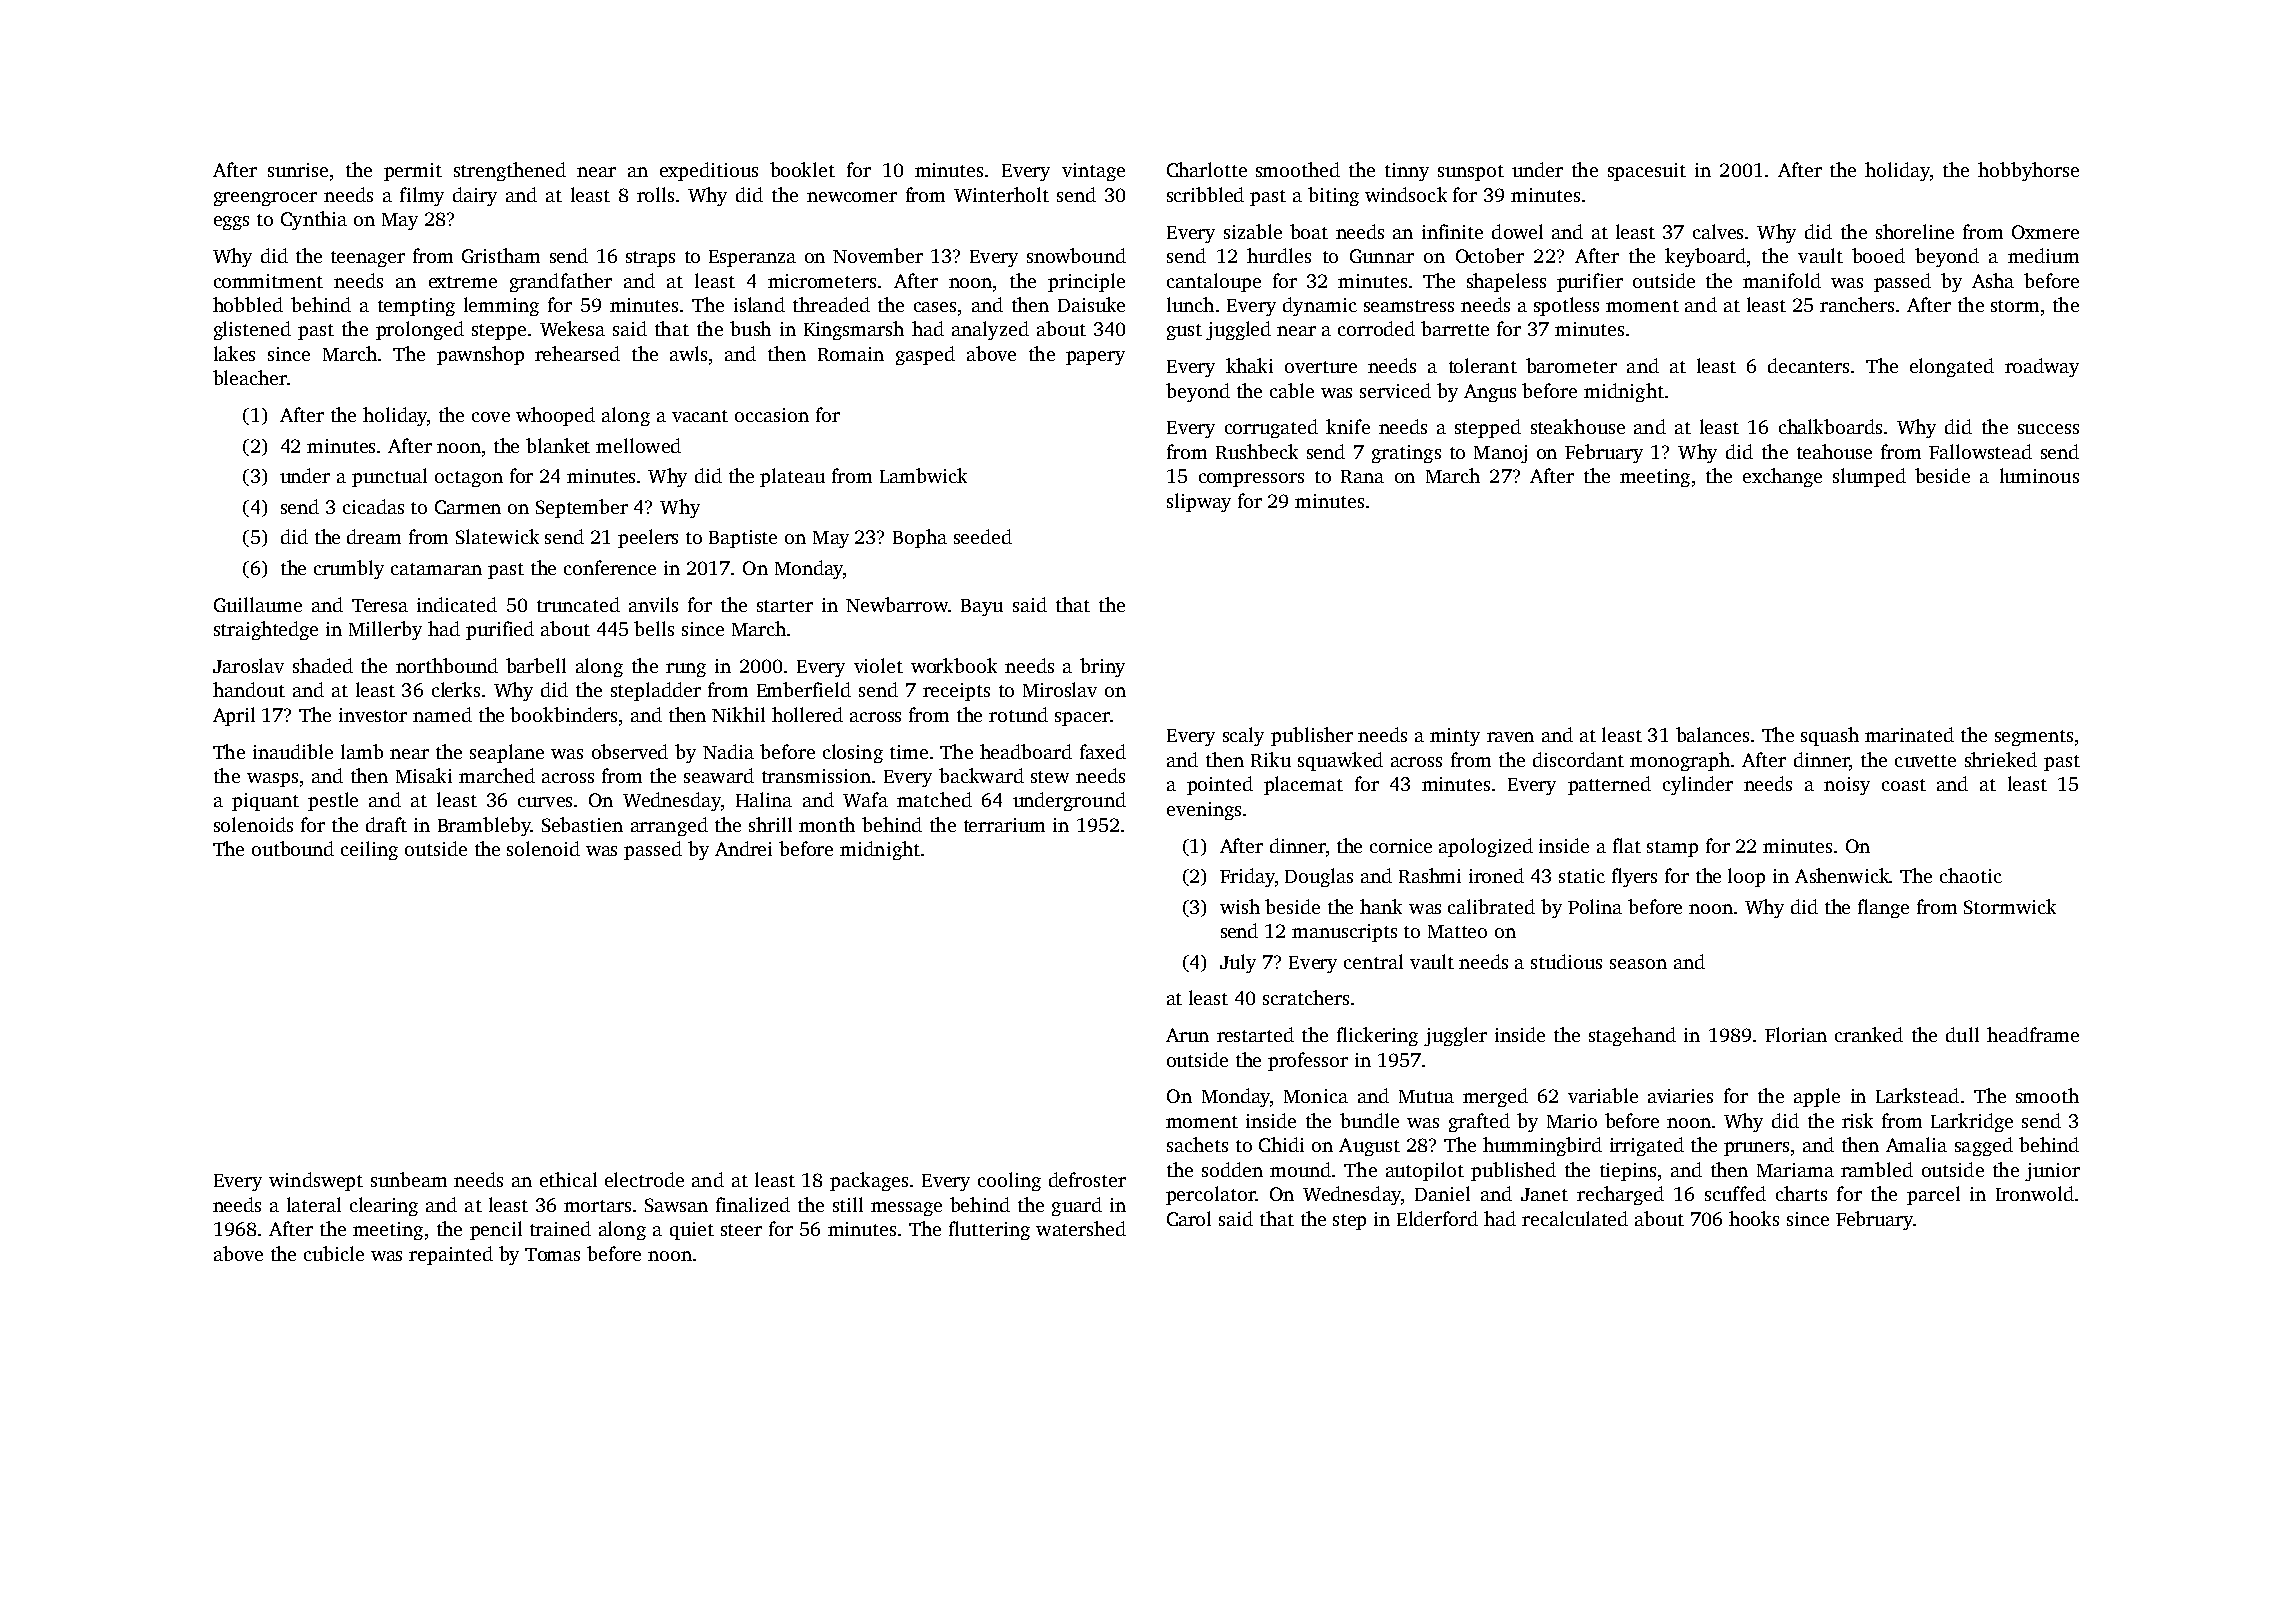 Image resolution: width=2292 pixels, height=1620 pixels. I want to click on repainted, so click(451, 1255).
